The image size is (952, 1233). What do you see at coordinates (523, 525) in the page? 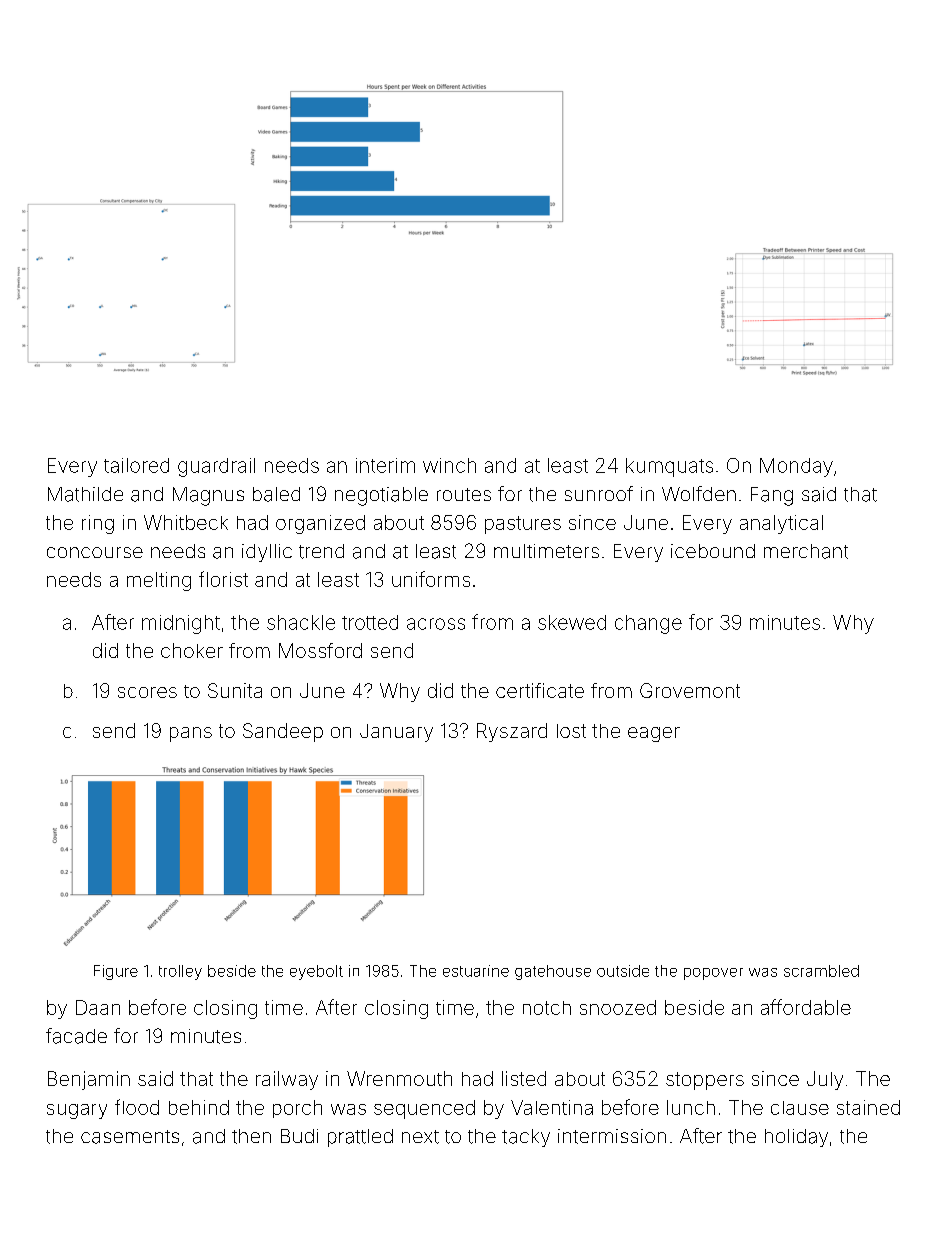
I see `pastures` at bounding box center [523, 525].
